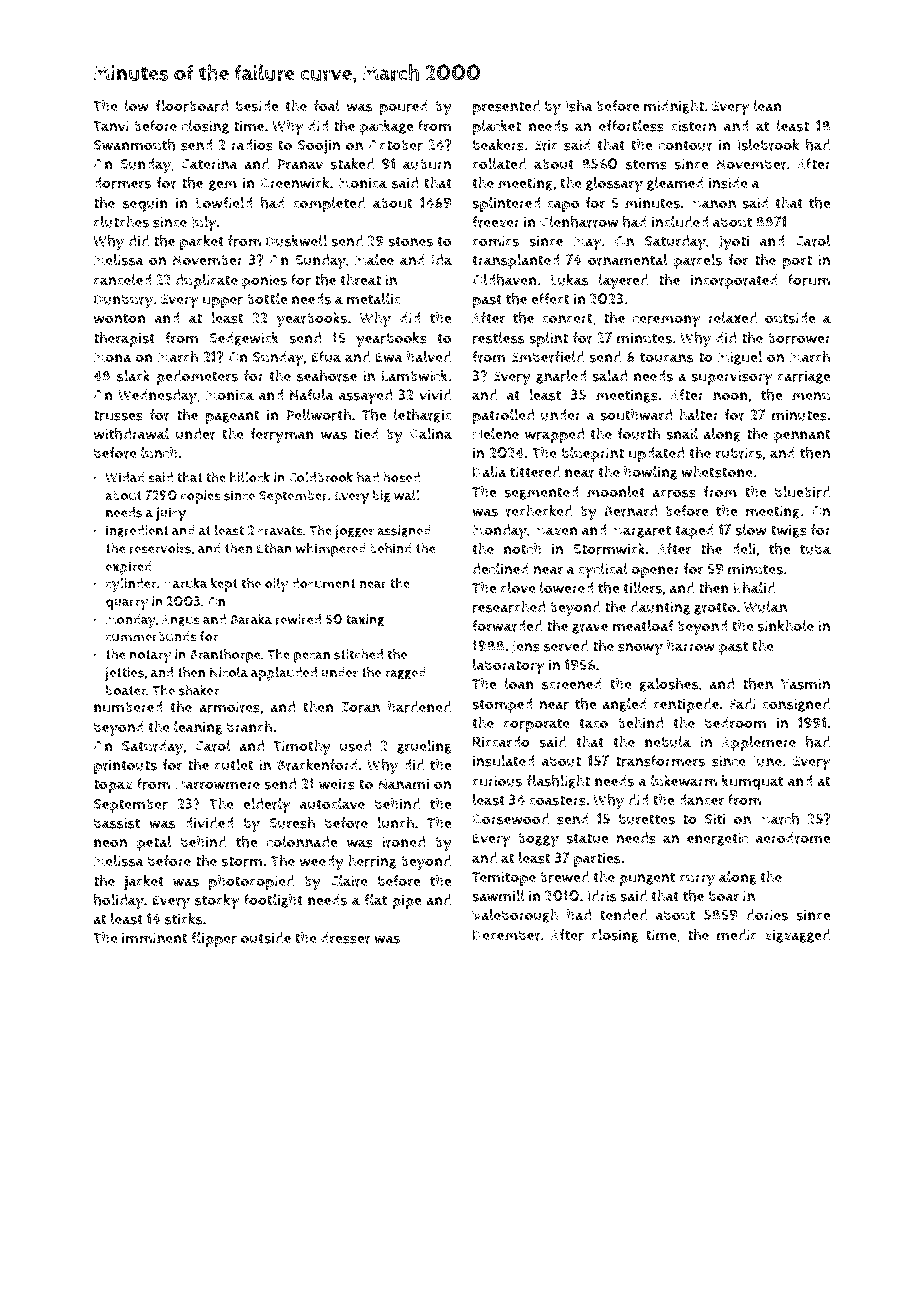 The image size is (924, 1308). Describe the element at coordinates (382, 496) in the image. I see `big` at that location.
